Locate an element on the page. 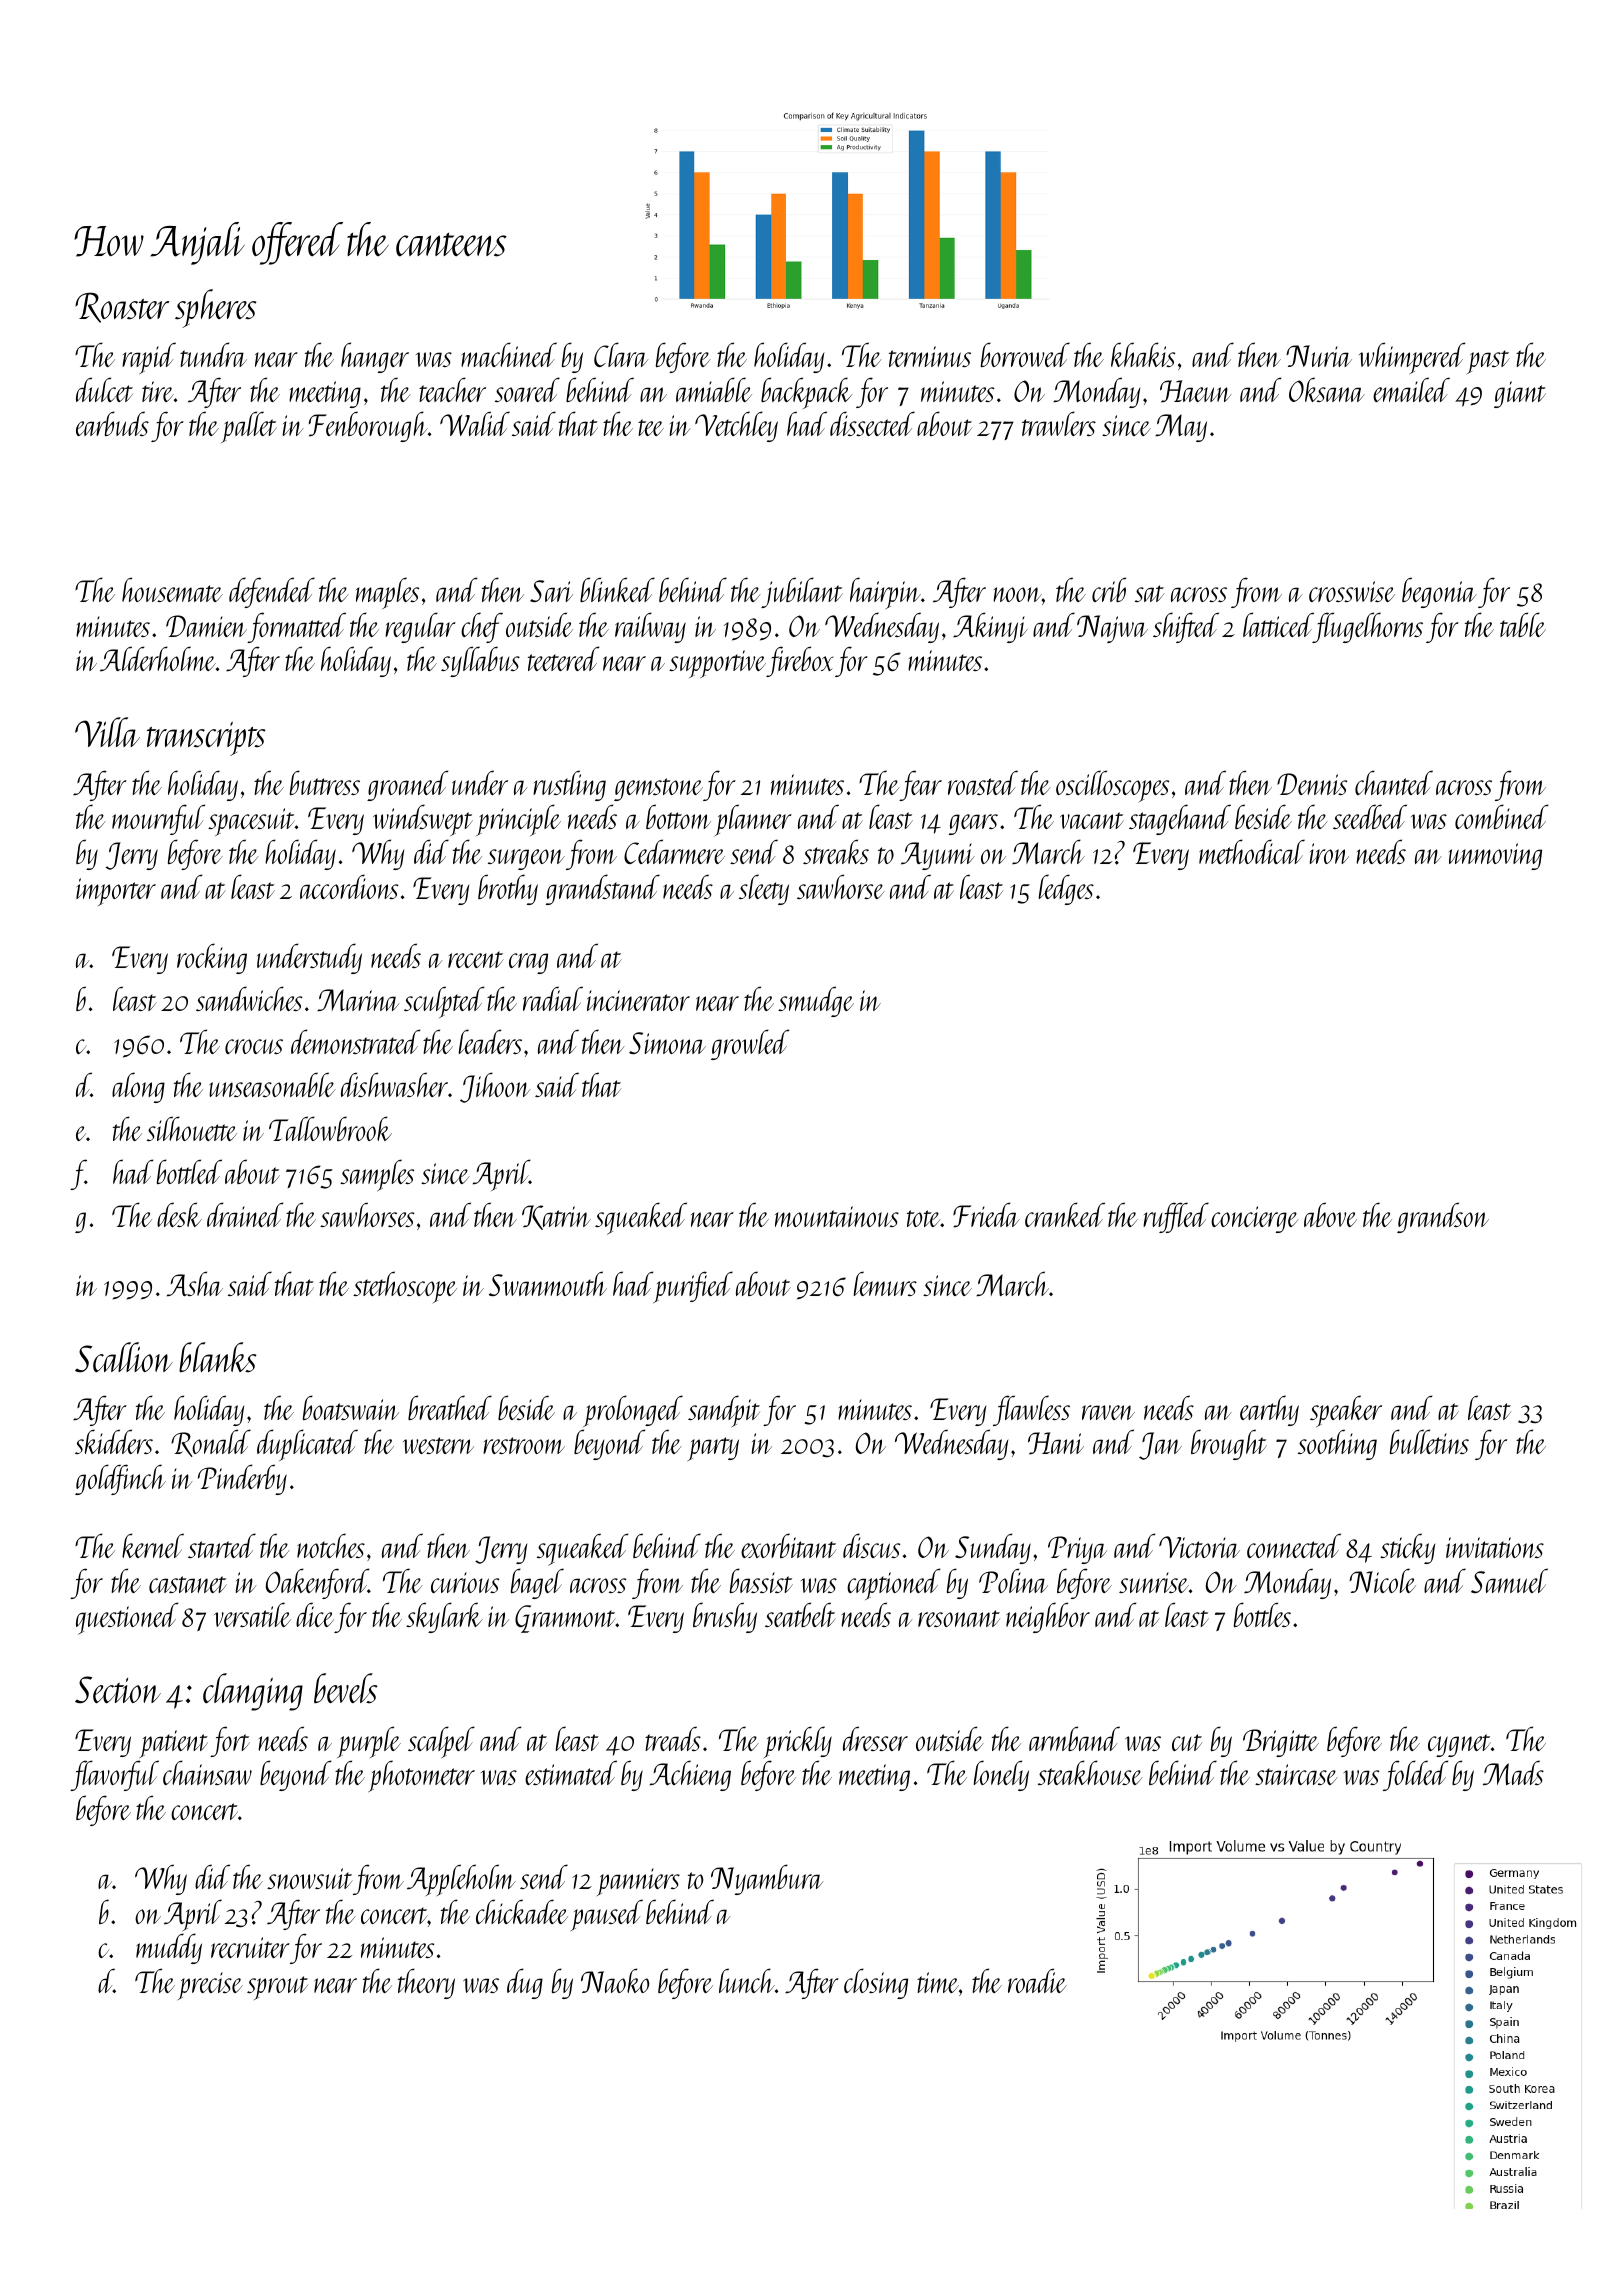 Image resolution: width=1620 pixels, height=2292 pixels. buttress is located at coordinates (325, 782).
